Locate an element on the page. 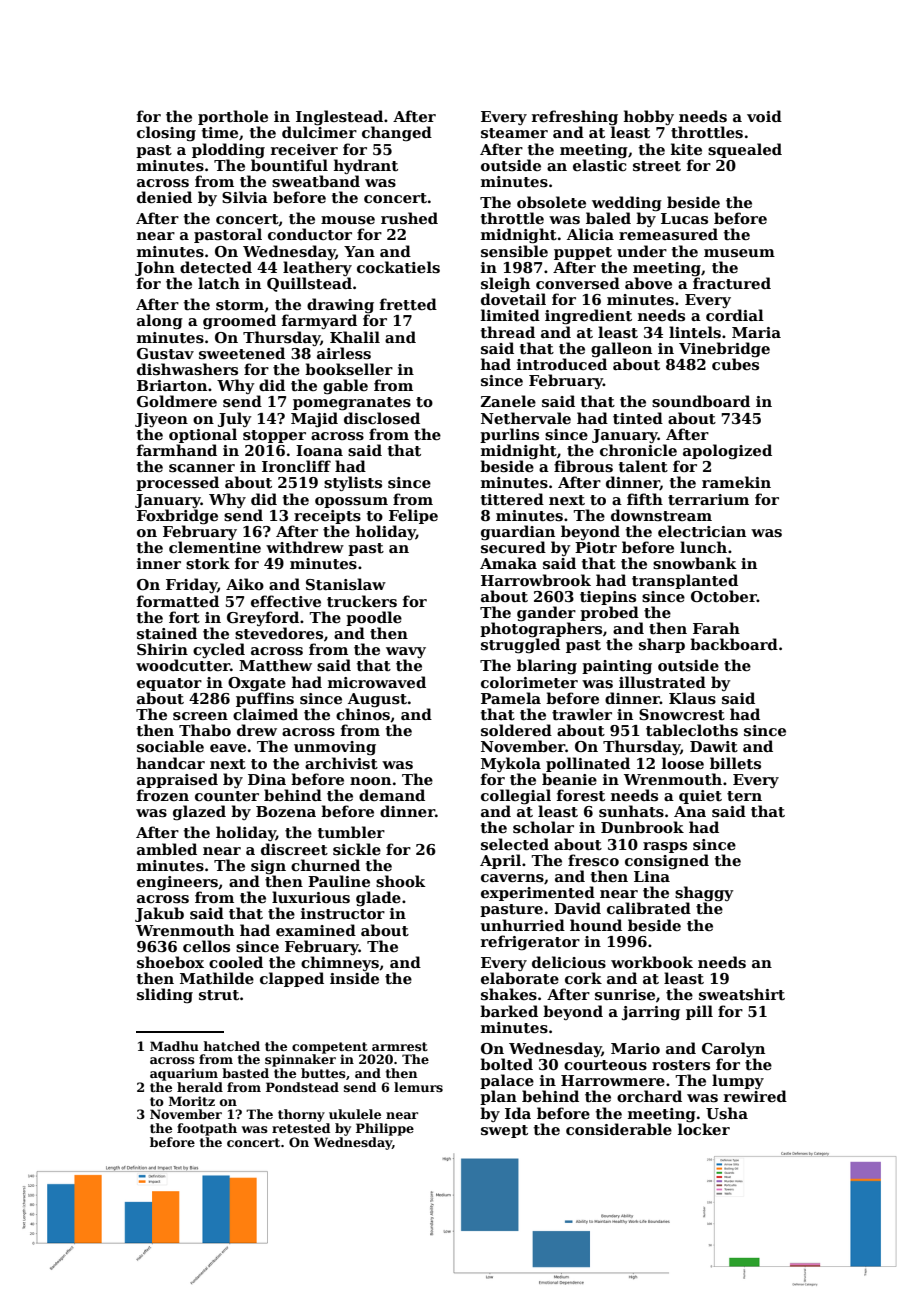  footpath is located at coordinates (207, 1129).
